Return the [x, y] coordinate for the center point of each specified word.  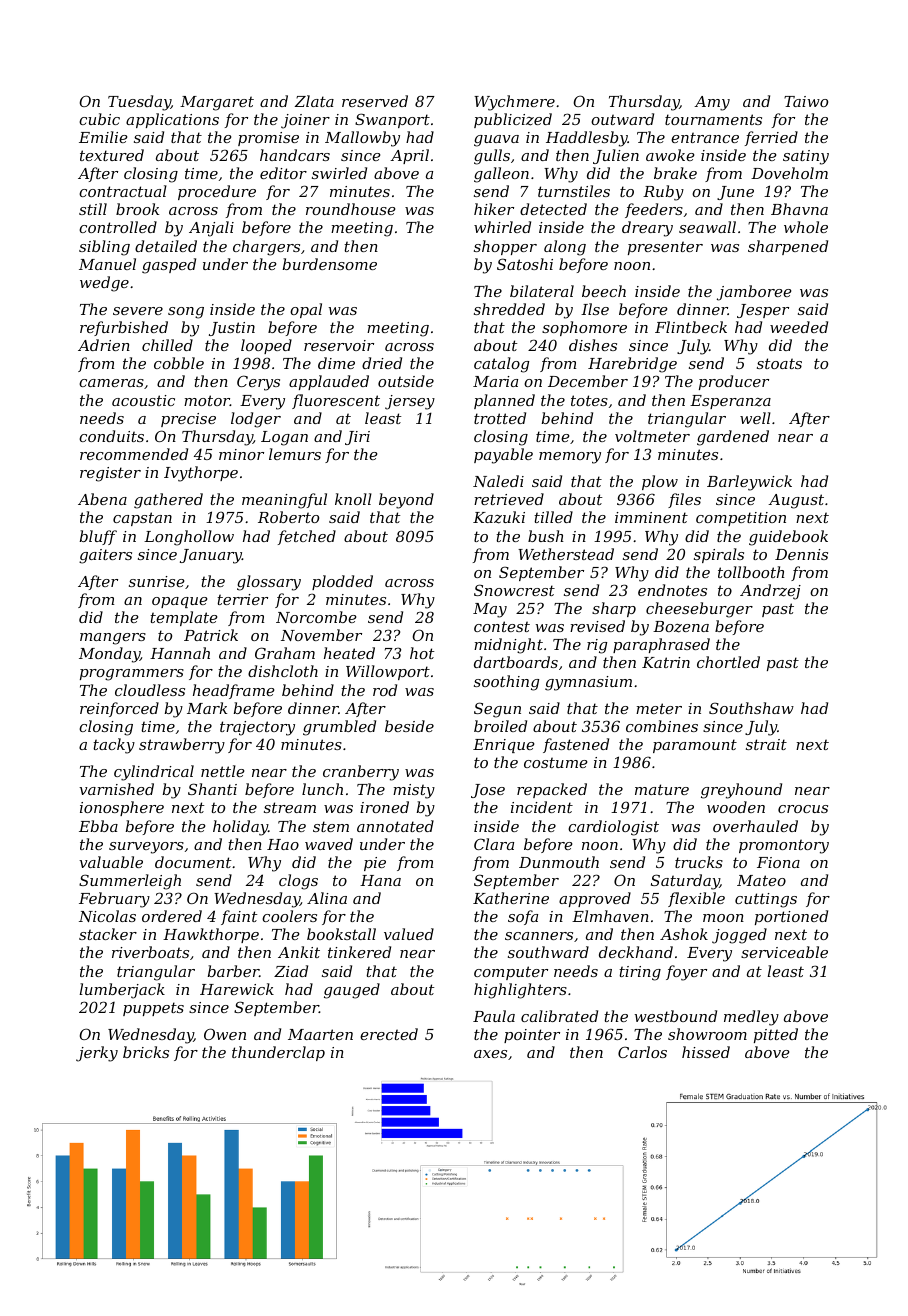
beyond [406, 501]
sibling [104, 248]
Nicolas [107, 916]
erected [389, 1034]
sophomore [584, 328]
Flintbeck [691, 327]
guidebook [788, 538]
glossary [269, 583]
